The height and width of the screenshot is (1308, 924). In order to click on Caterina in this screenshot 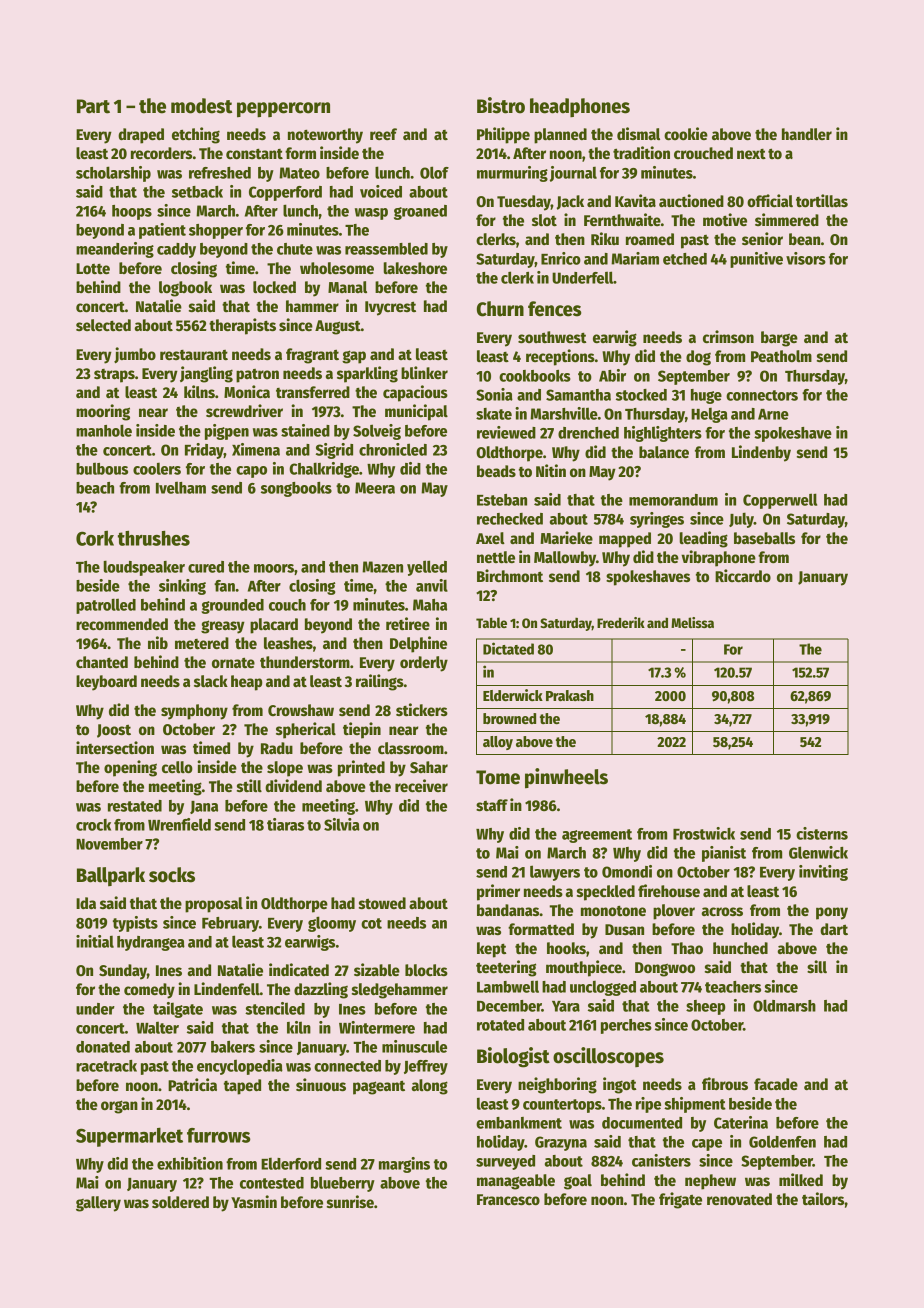, I will do `click(741, 1122)`.
